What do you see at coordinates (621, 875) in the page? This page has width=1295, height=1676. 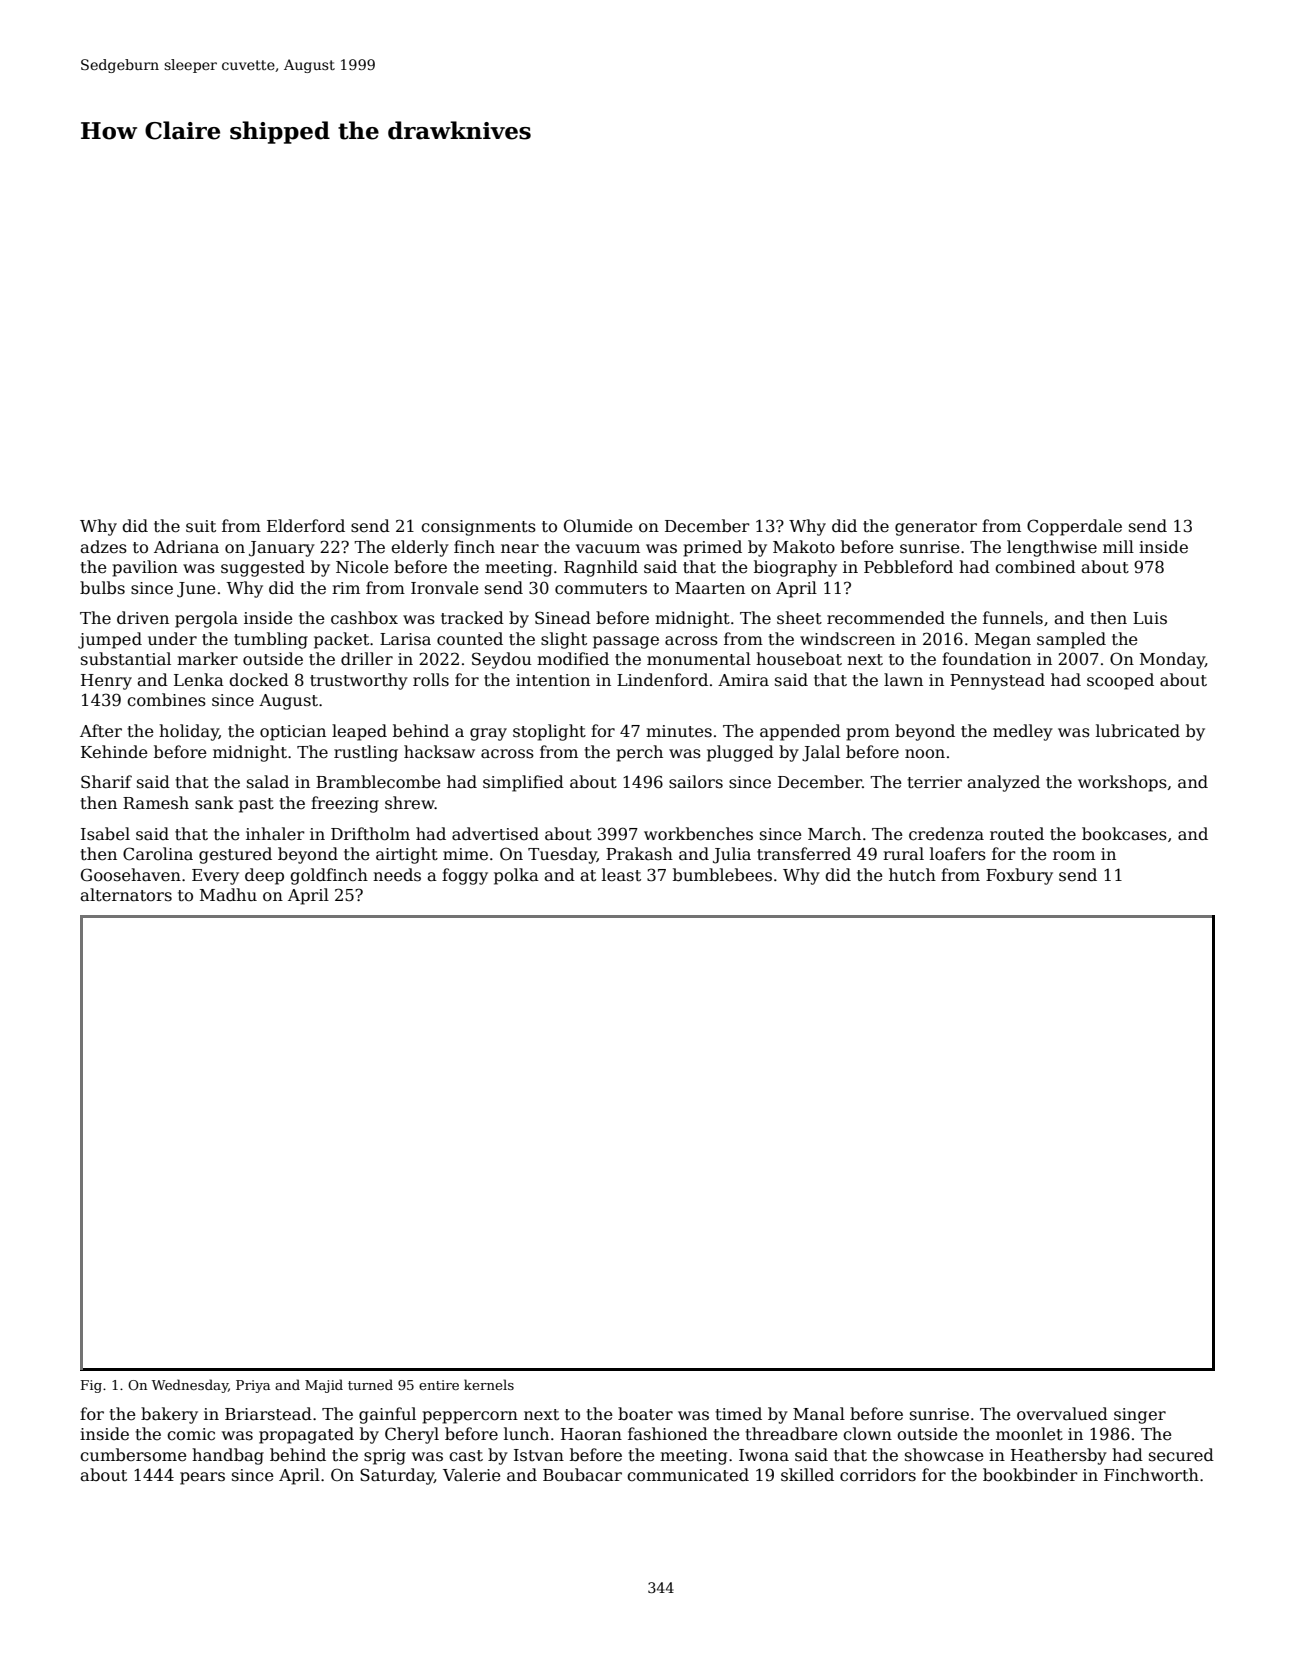 I see `least` at bounding box center [621, 875].
